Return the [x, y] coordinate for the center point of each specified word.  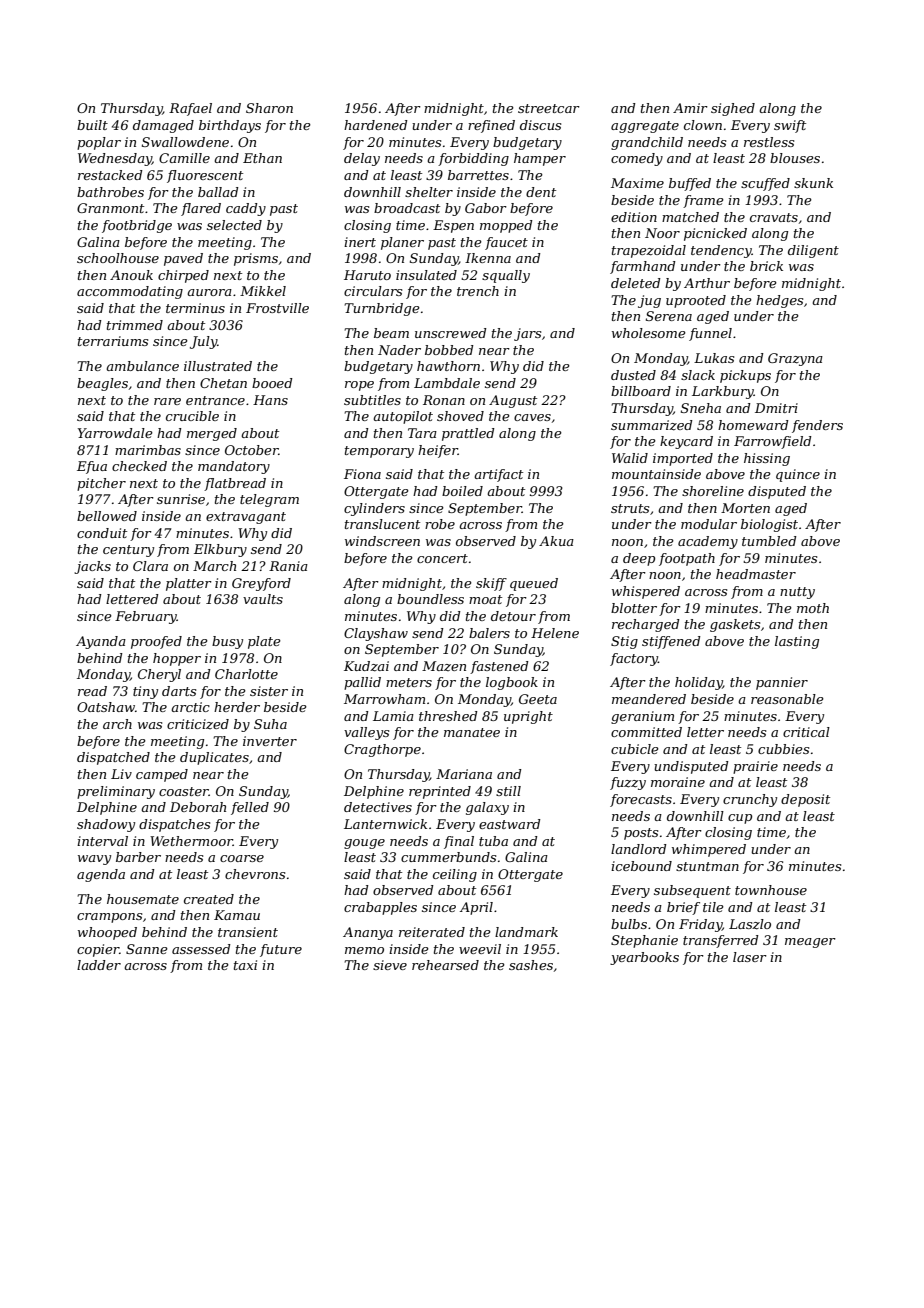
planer [402, 243]
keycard [686, 442]
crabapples [380, 908]
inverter [270, 741]
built [92, 125]
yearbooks [644, 958]
